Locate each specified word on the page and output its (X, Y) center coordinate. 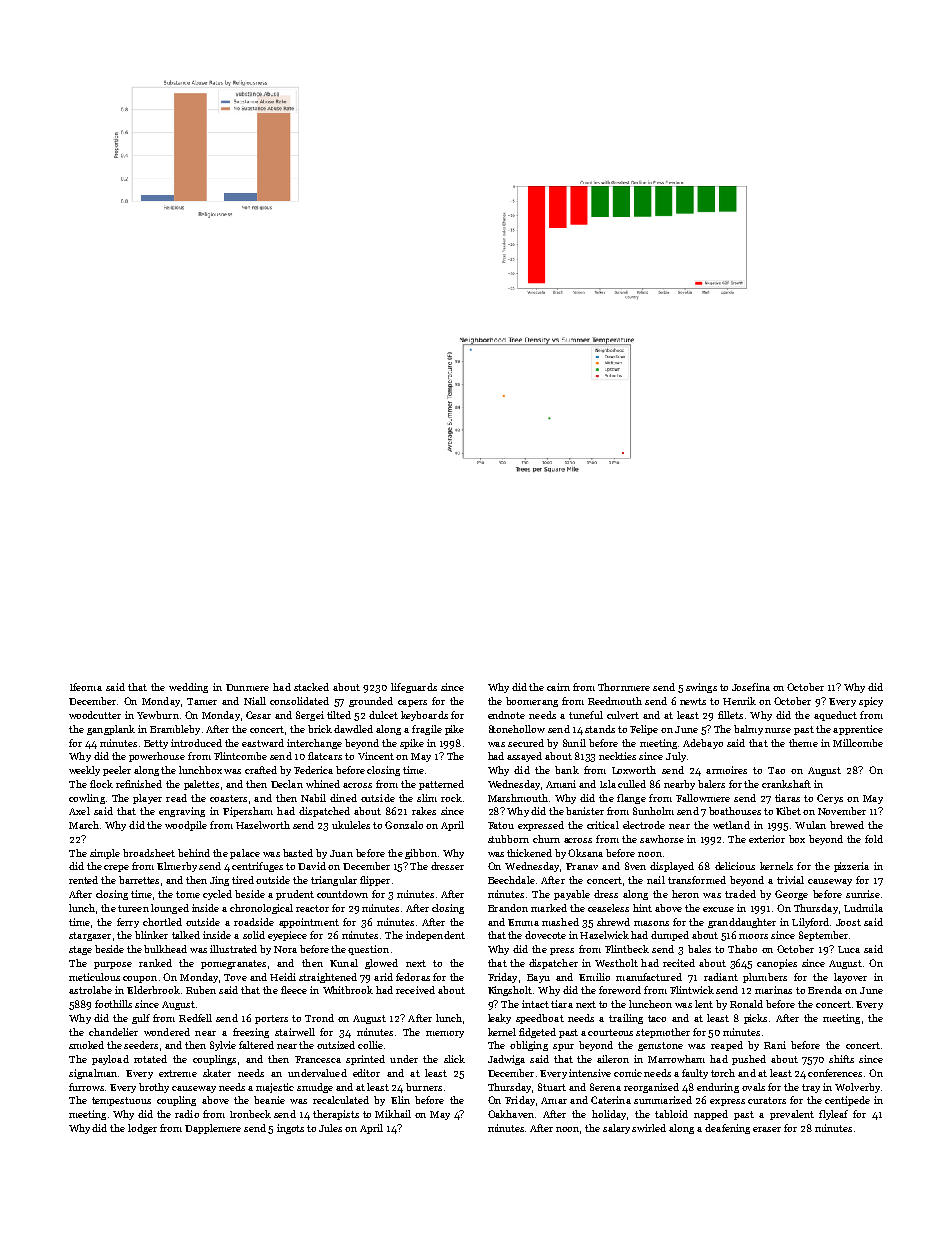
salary (616, 1129)
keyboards (424, 716)
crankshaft (786, 784)
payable (572, 895)
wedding (188, 688)
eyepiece (287, 936)
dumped (670, 936)
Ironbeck (250, 1114)
